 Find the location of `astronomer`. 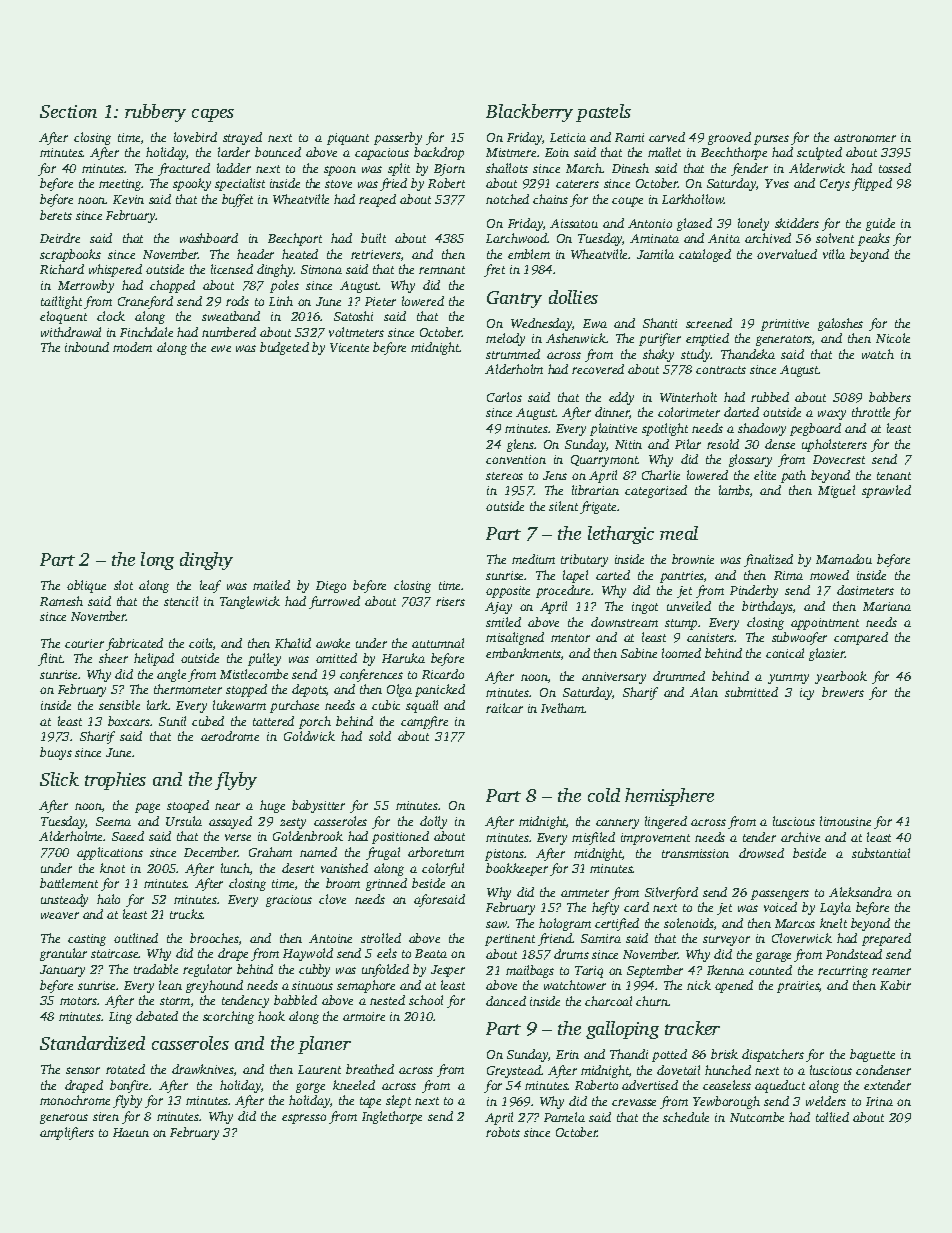

astronomer is located at coordinates (865, 138).
